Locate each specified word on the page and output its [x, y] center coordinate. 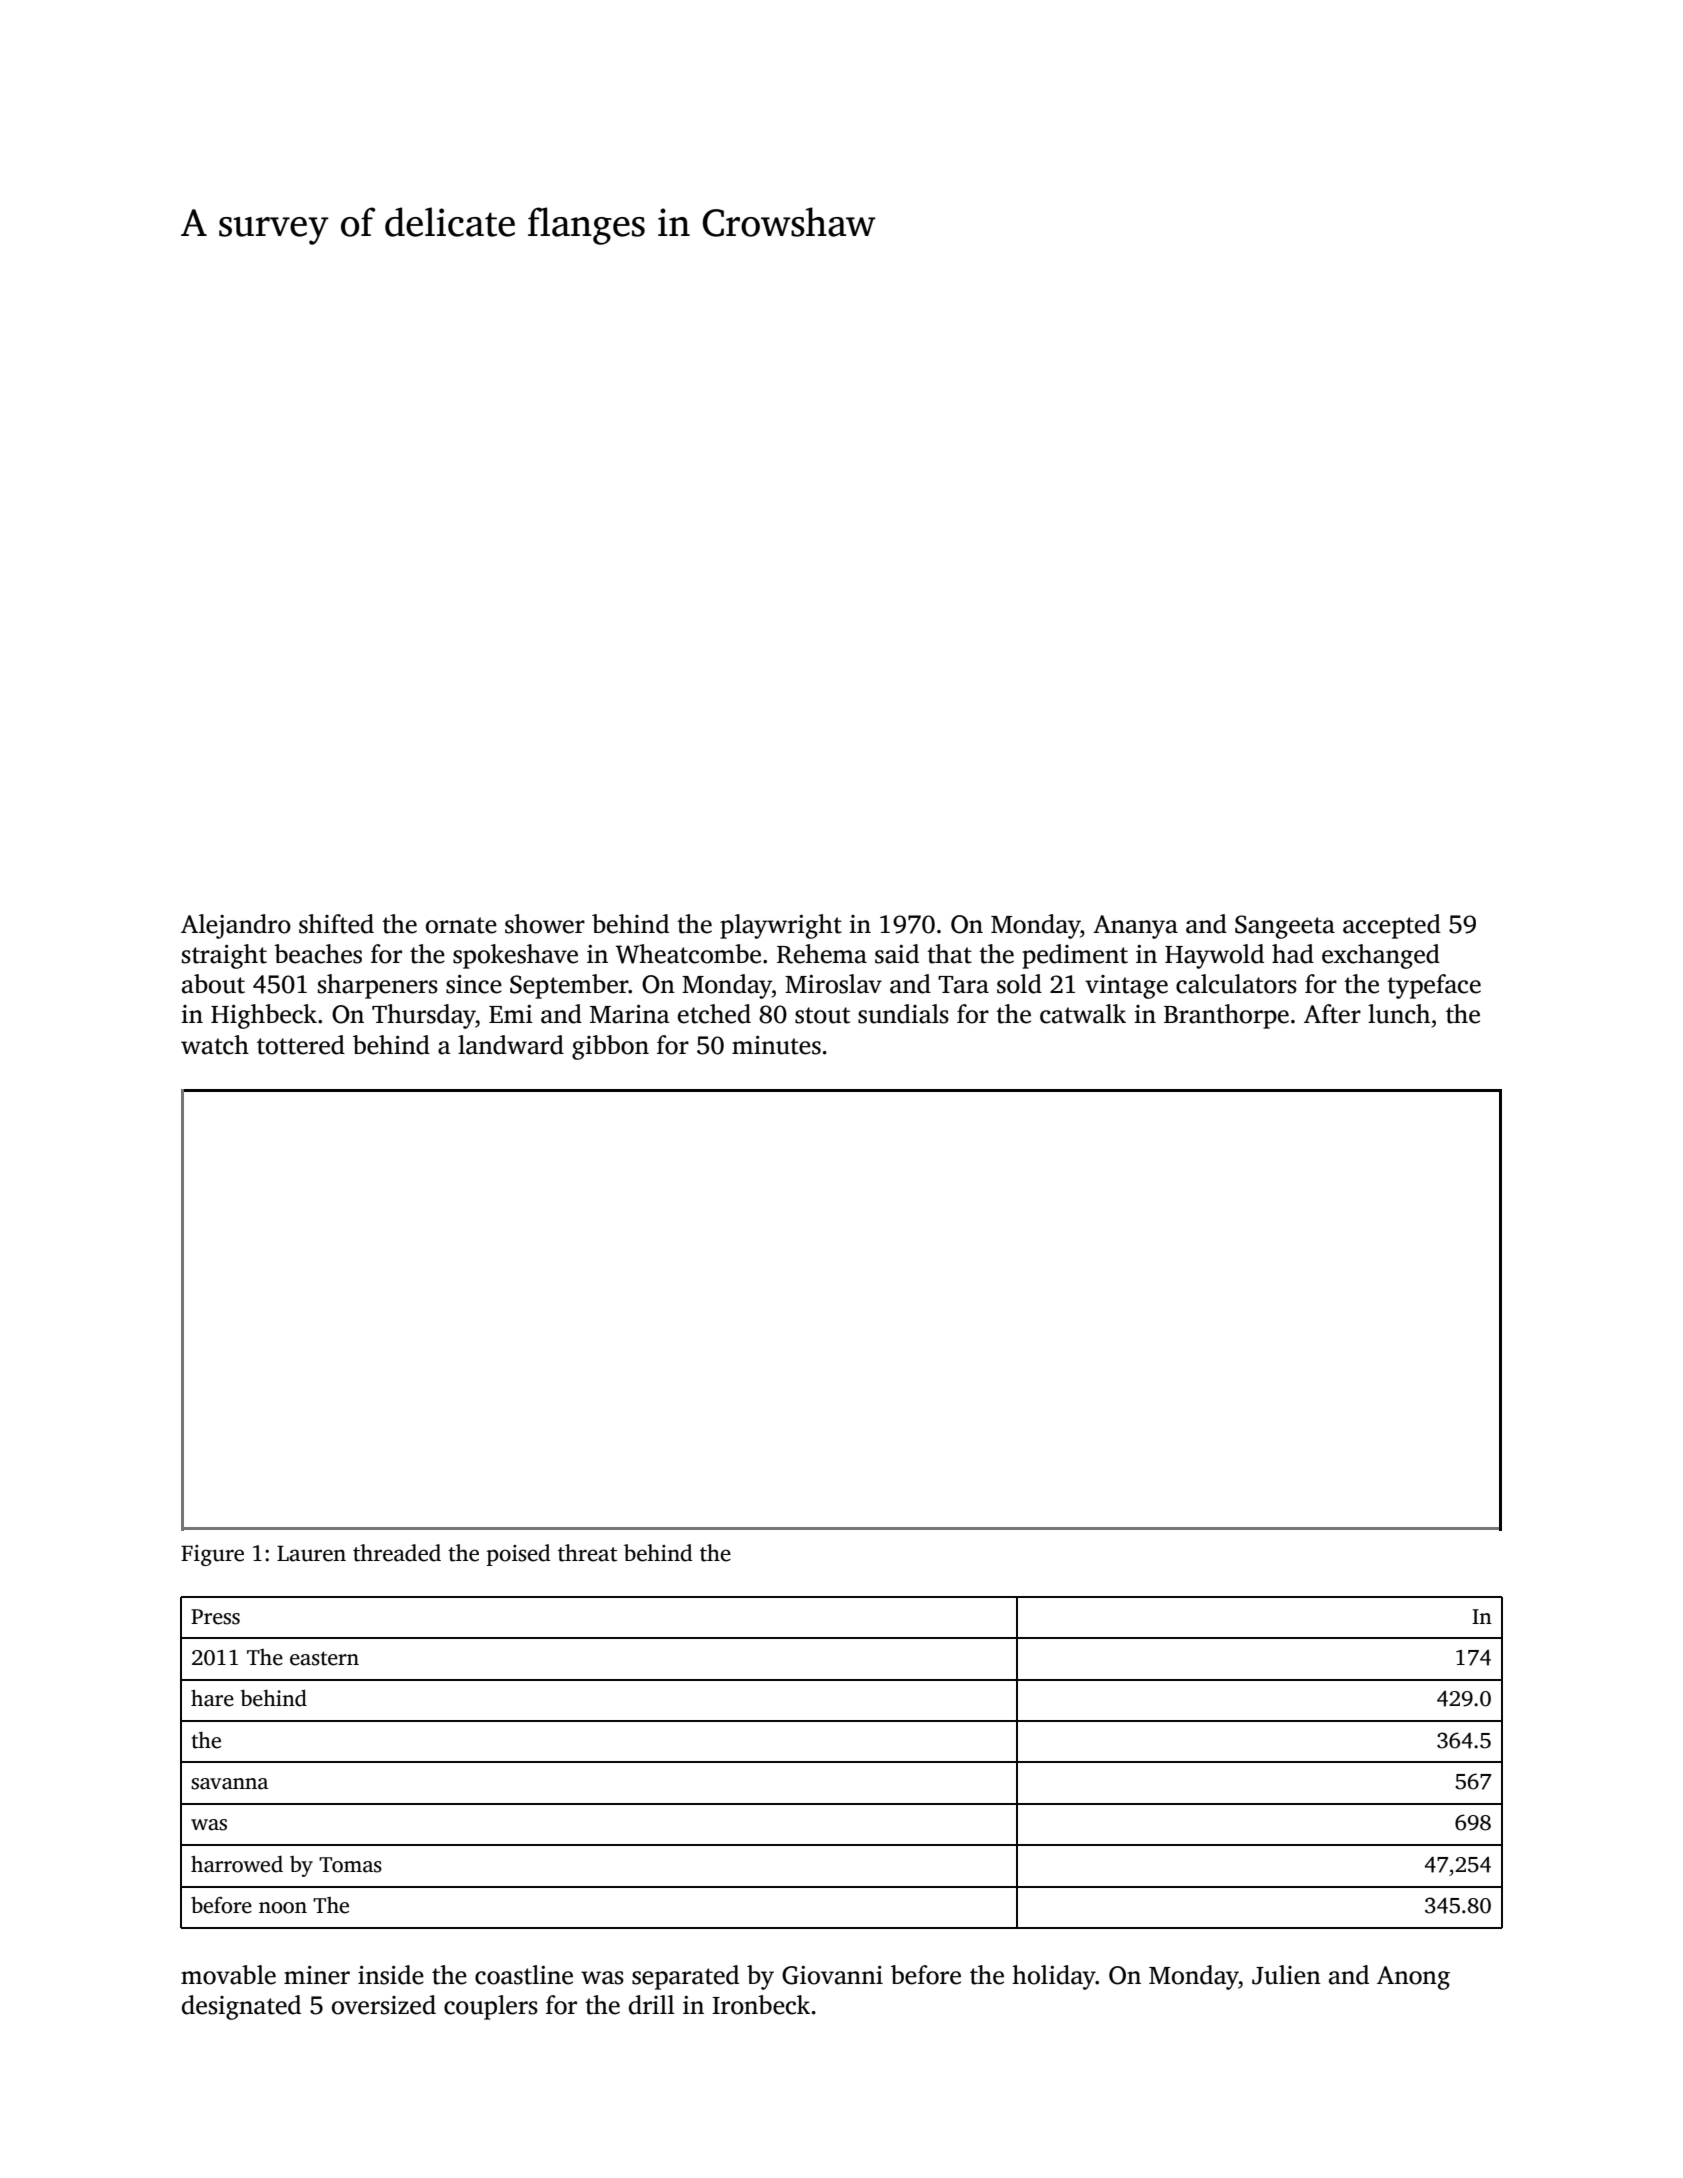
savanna [229, 1784]
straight [224, 956]
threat [587, 1553]
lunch [1399, 1014]
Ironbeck [761, 2005]
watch [215, 1045]
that [949, 954]
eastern [324, 1658]
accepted [1392, 926]
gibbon [610, 1047]
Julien [1286, 1975]
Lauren [311, 1554]
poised [518, 1555]
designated [241, 2007]
